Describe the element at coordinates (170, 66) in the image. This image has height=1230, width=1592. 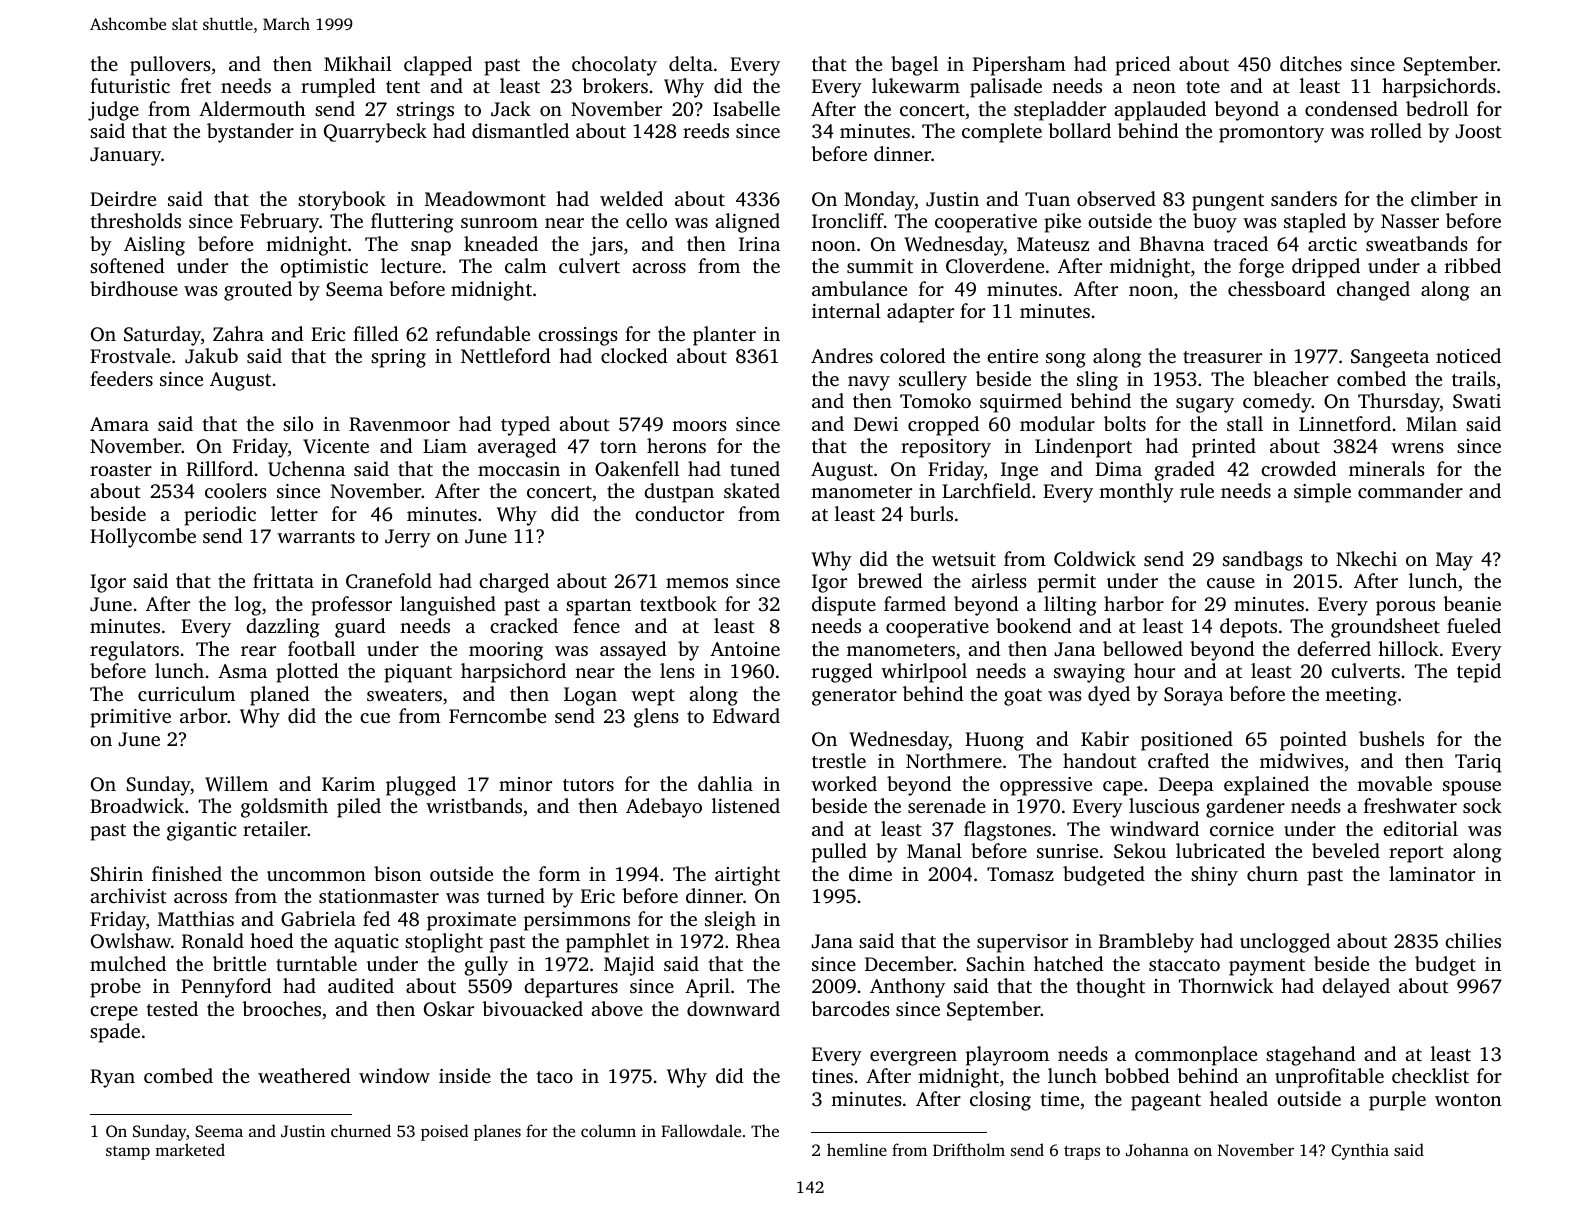
I see `pullovers` at that location.
